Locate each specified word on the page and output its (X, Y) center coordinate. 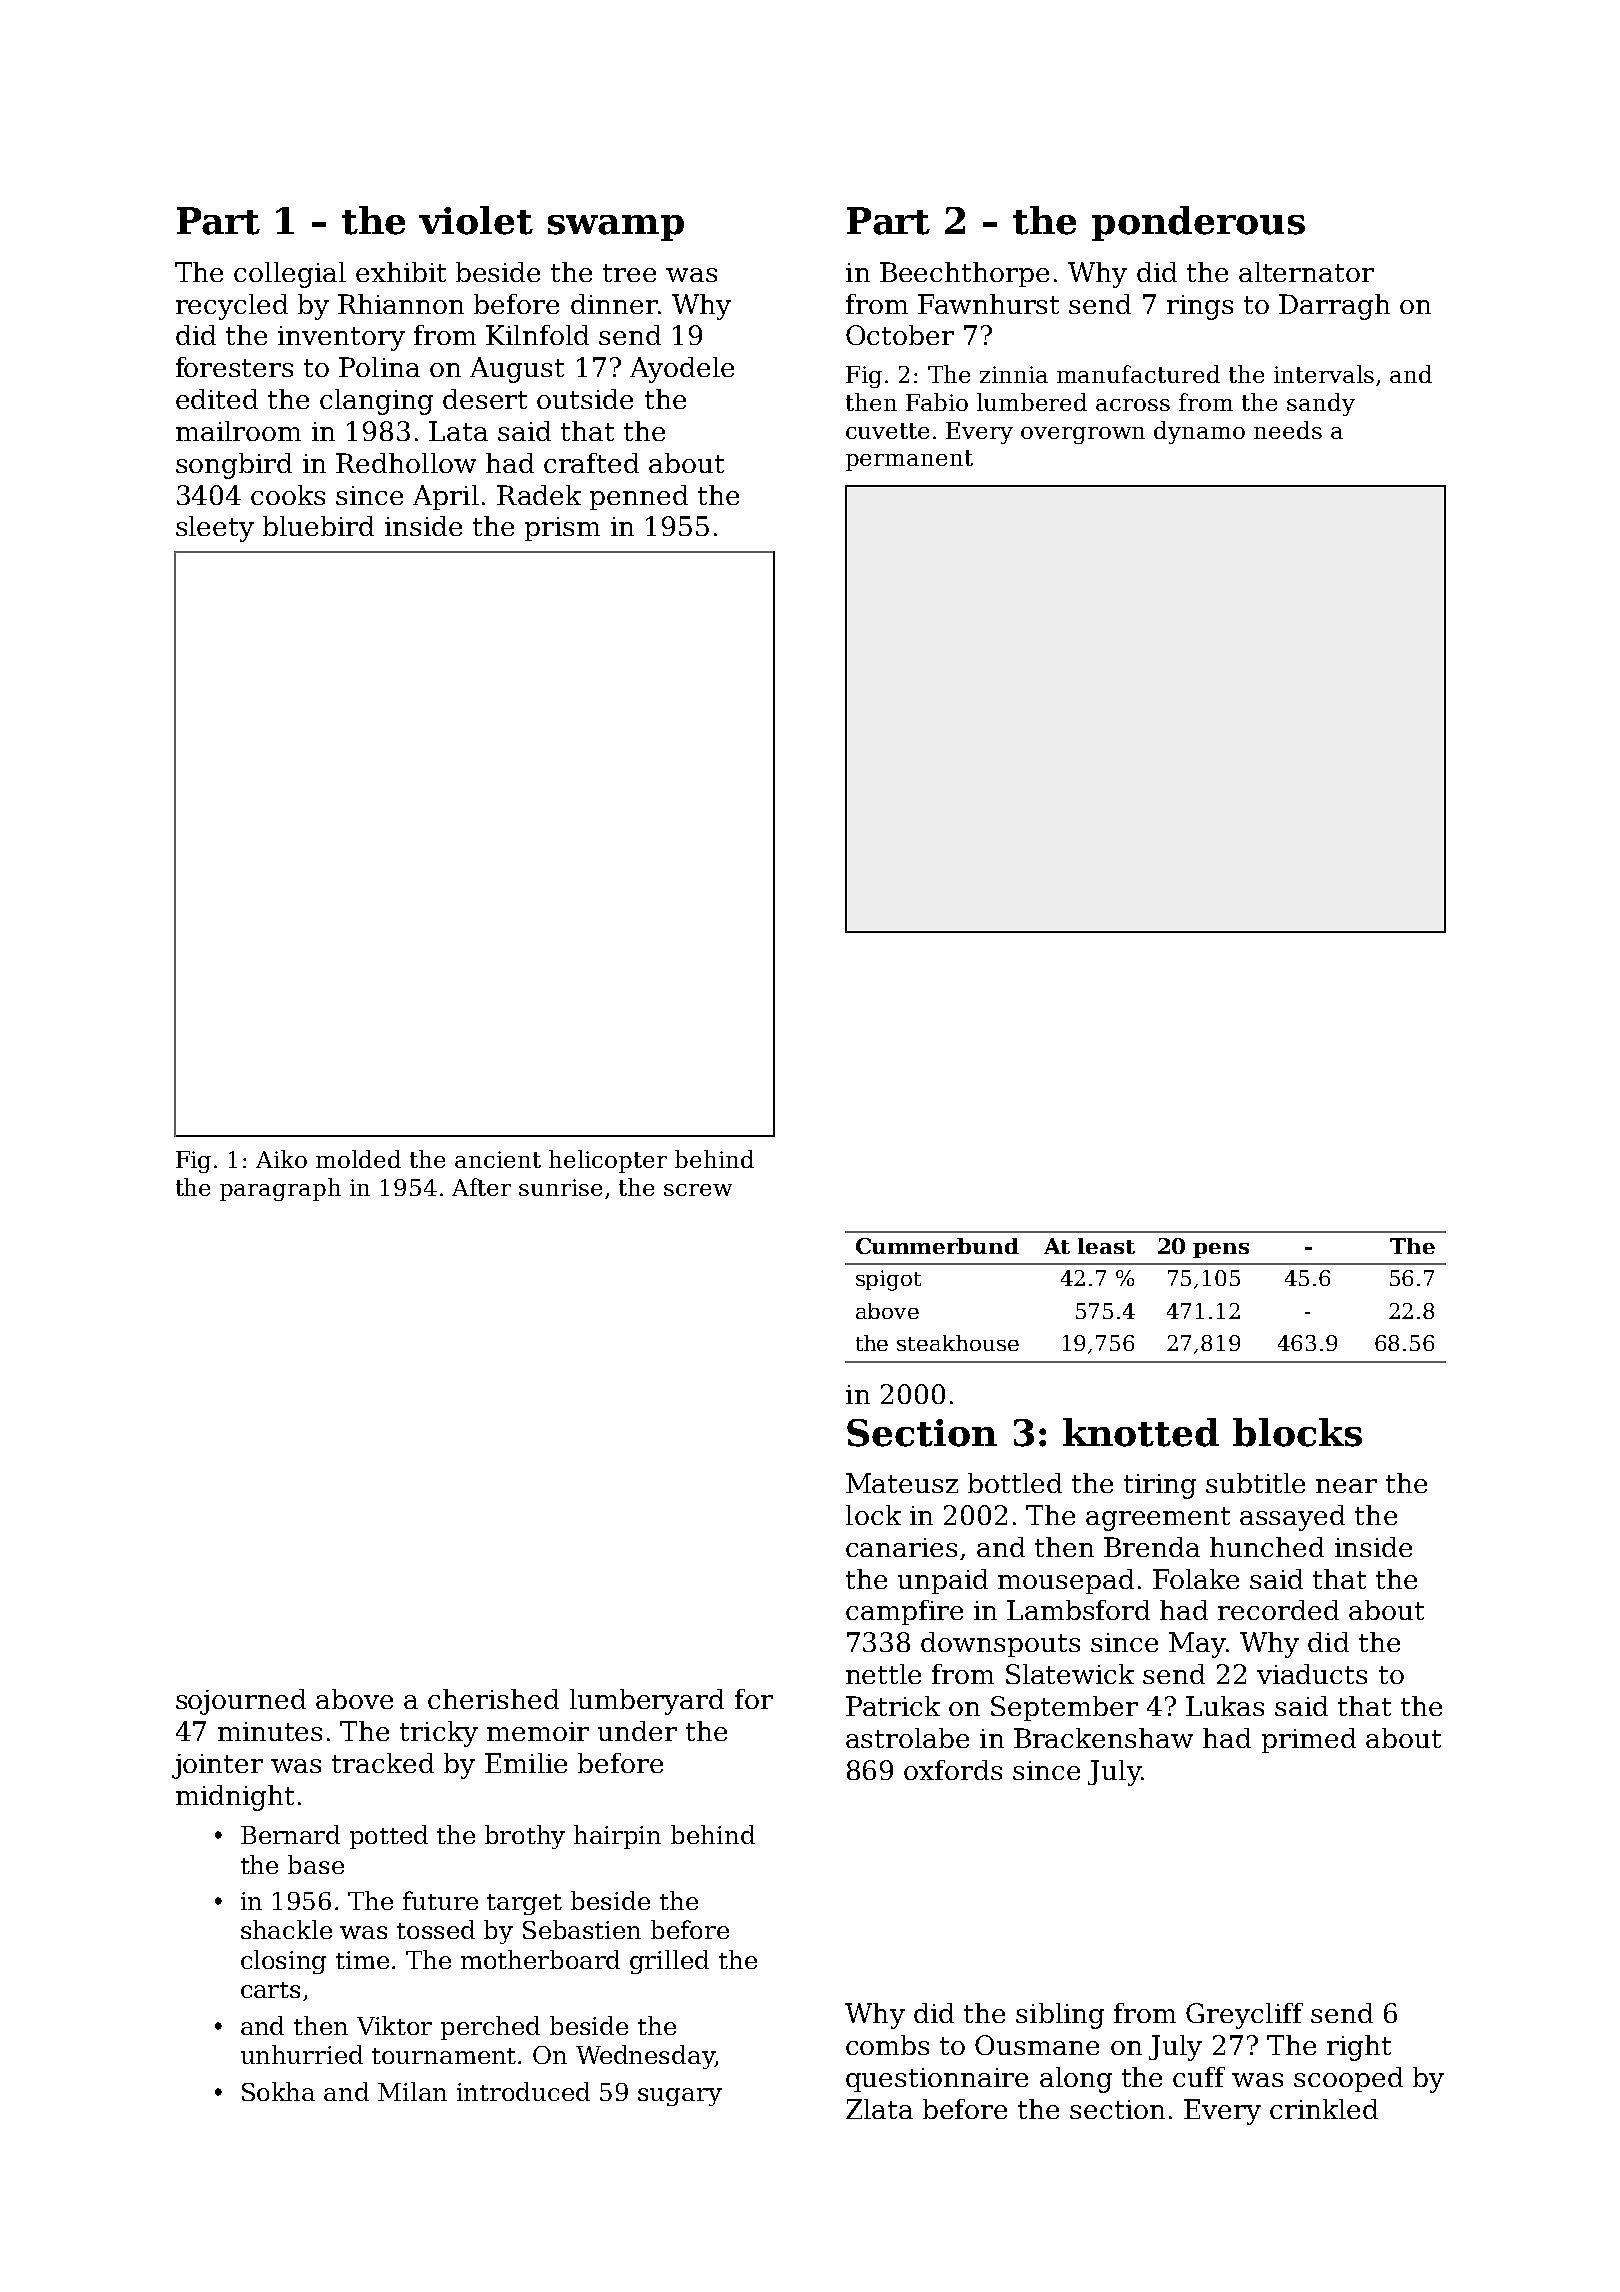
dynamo (1199, 432)
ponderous (1198, 223)
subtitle (1255, 1483)
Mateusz (902, 1483)
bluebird (318, 526)
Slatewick (1070, 1674)
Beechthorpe (964, 274)
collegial (290, 275)
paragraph (280, 1189)
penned (639, 497)
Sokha (278, 2091)
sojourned (241, 1702)
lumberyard (647, 1702)
